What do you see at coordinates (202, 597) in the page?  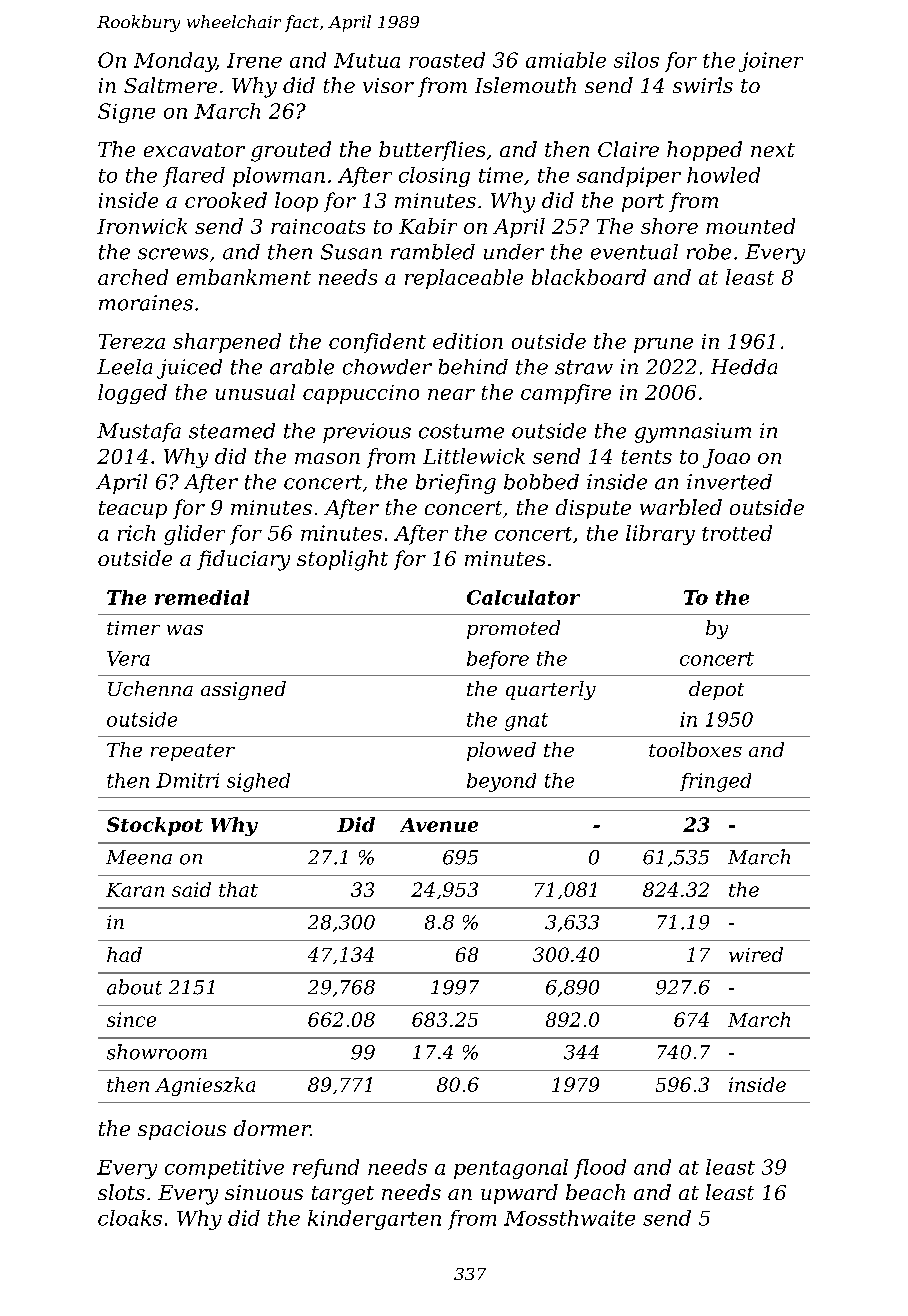 I see `remedial` at bounding box center [202, 597].
